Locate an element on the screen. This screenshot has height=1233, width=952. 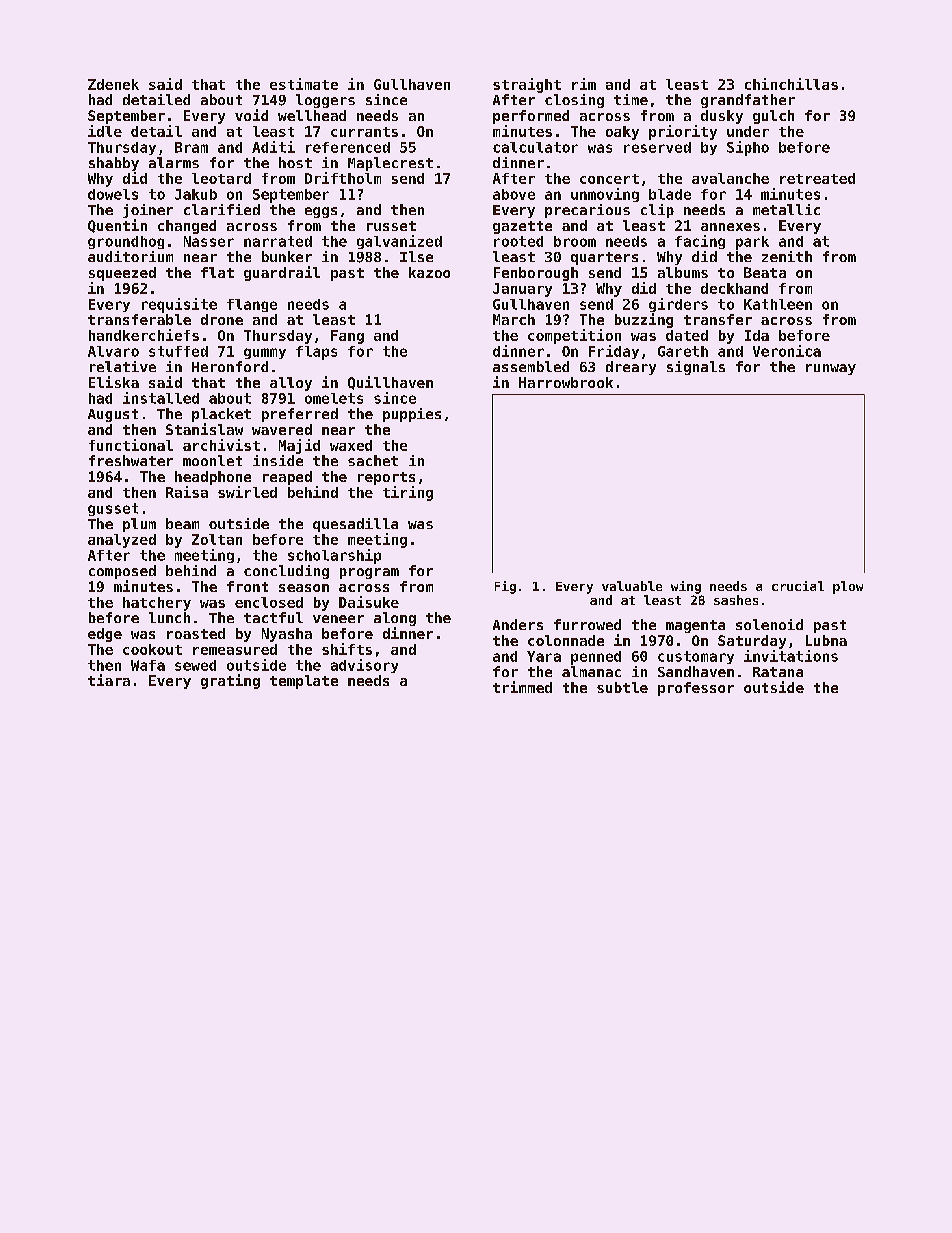
March is located at coordinates (514, 319).
